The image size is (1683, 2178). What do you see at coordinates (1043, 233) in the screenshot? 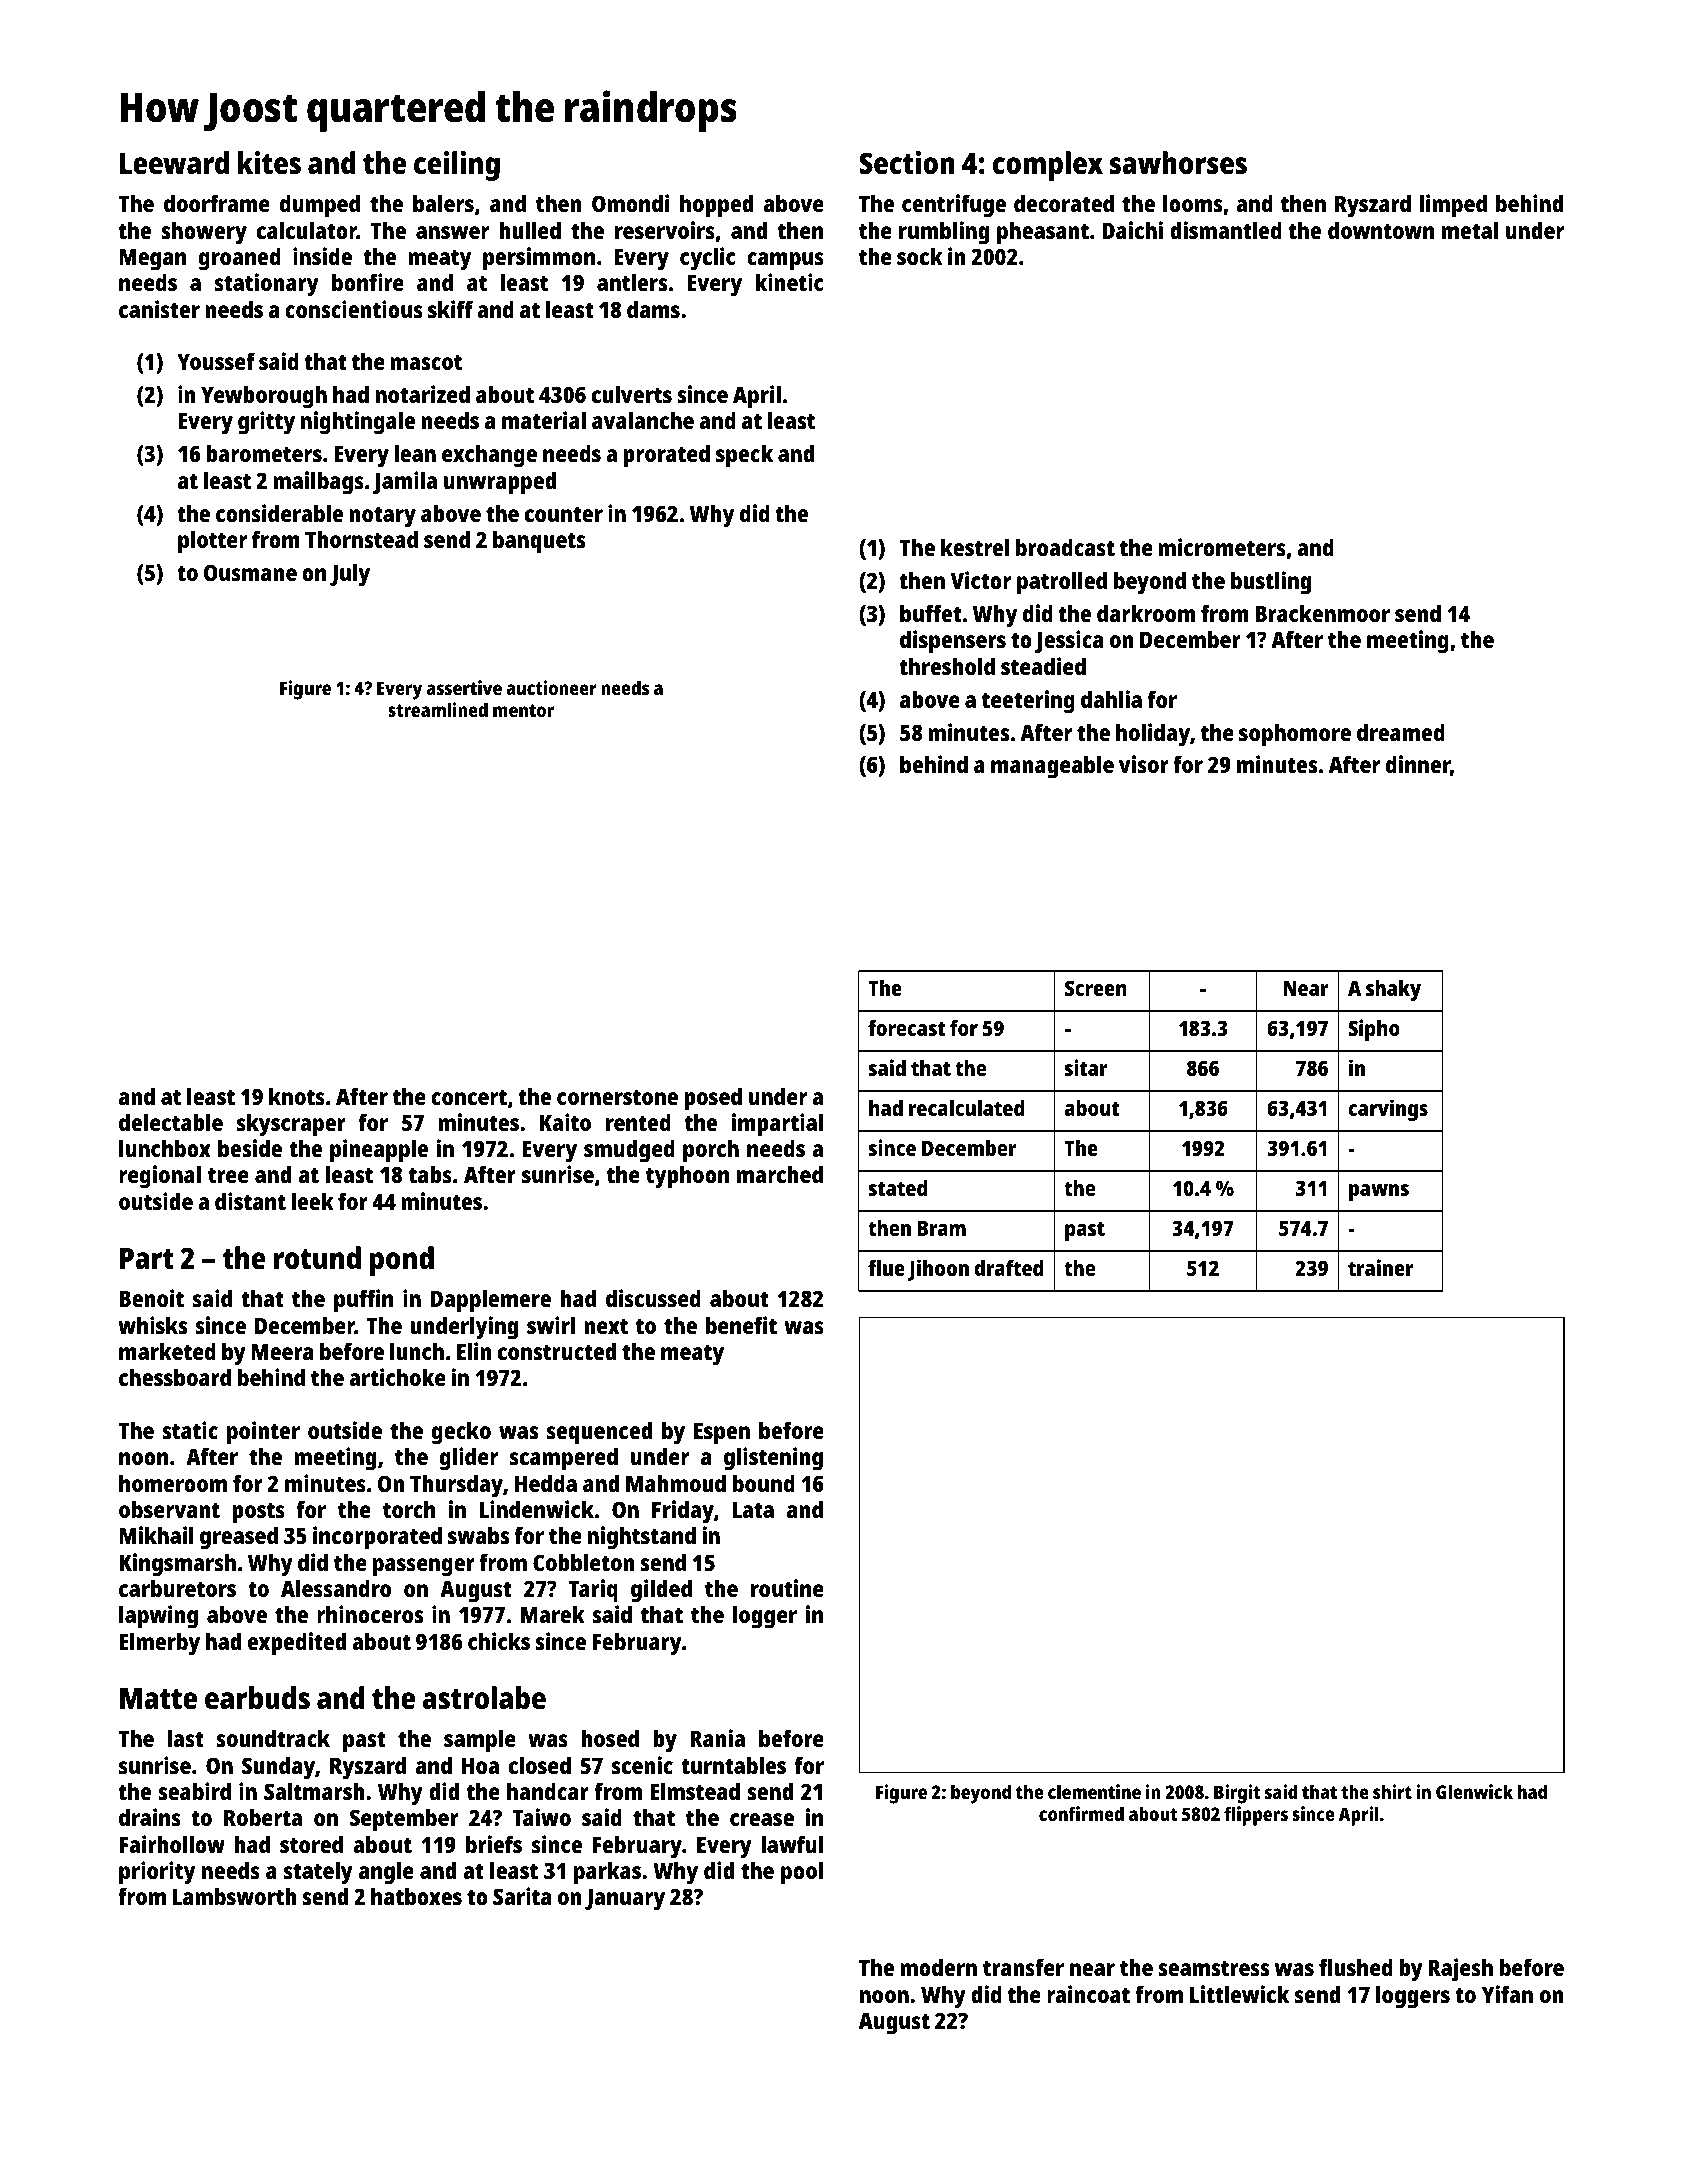
I see `pheasant` at bounding box center [1043, 233].
